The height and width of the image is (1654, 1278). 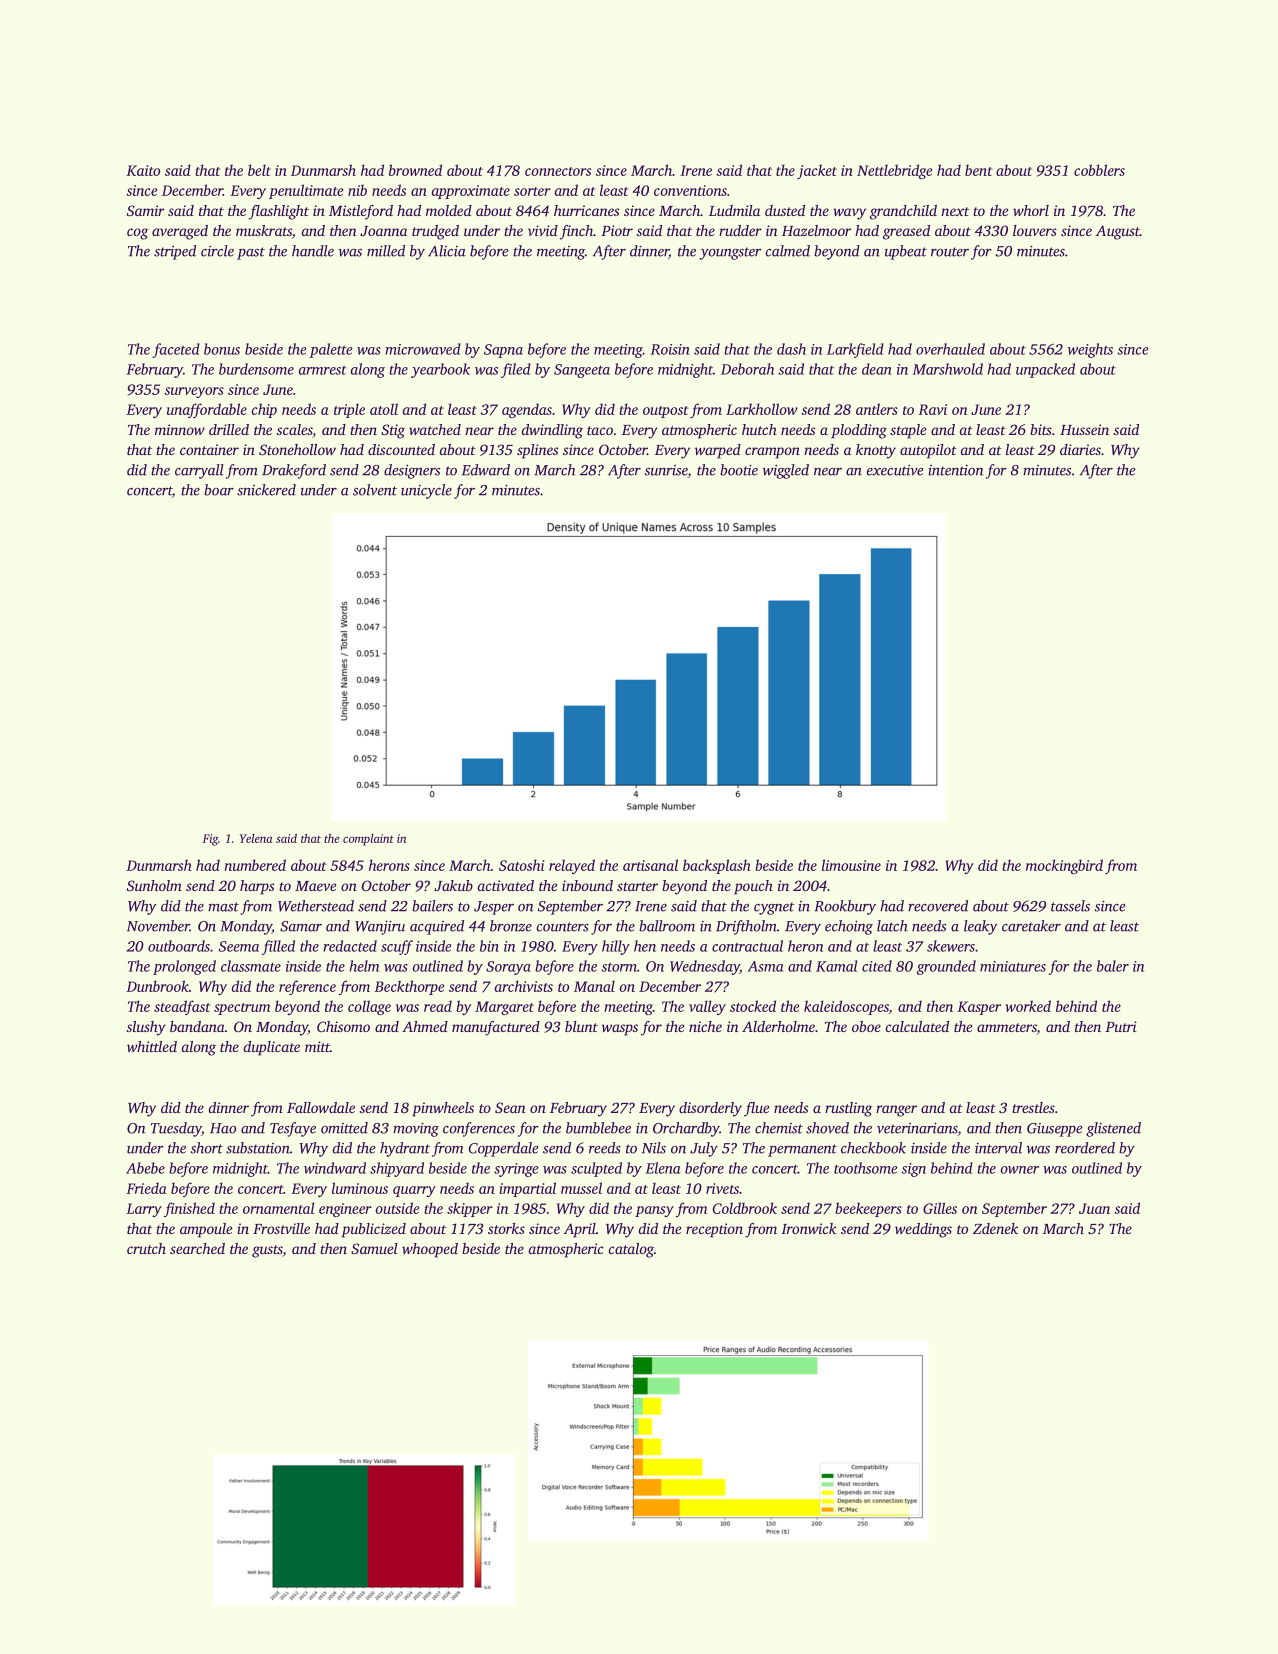 I want to click on whooped, so click(x=430, y=1250).
